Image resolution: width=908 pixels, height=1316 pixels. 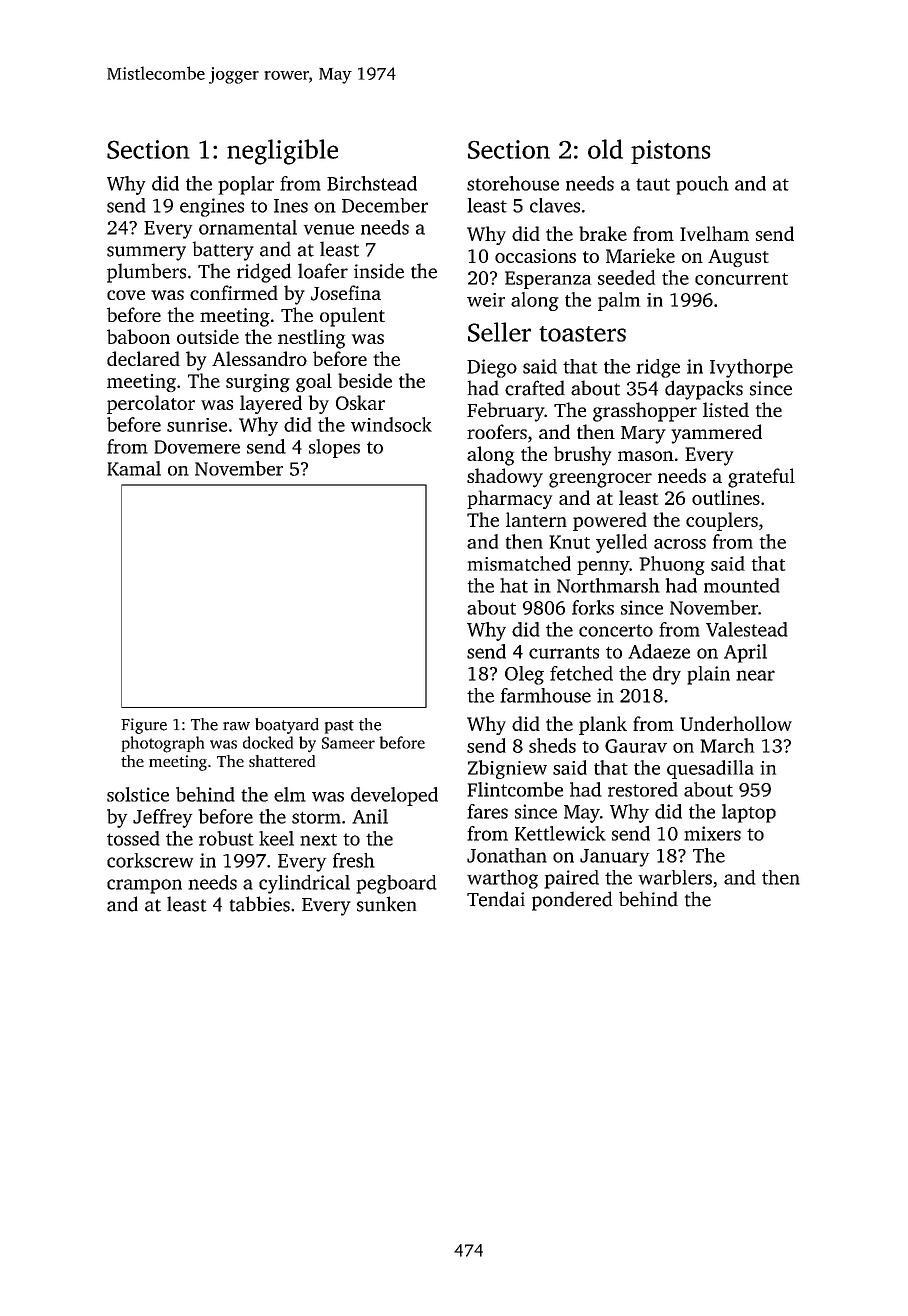 I want to click on pouch, so click(x=702, y=185).
